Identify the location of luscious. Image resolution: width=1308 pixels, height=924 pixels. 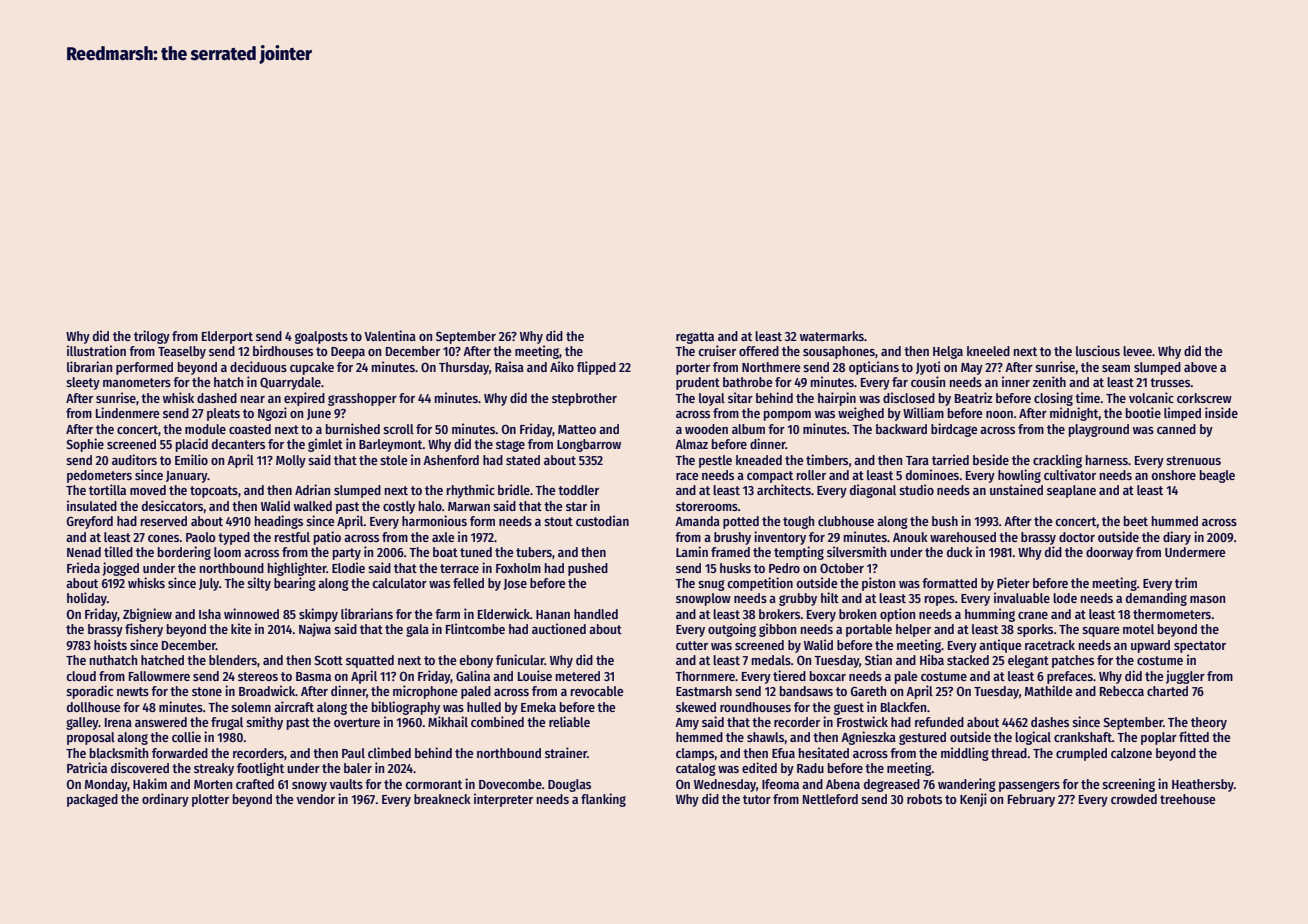
(1098, 350).
